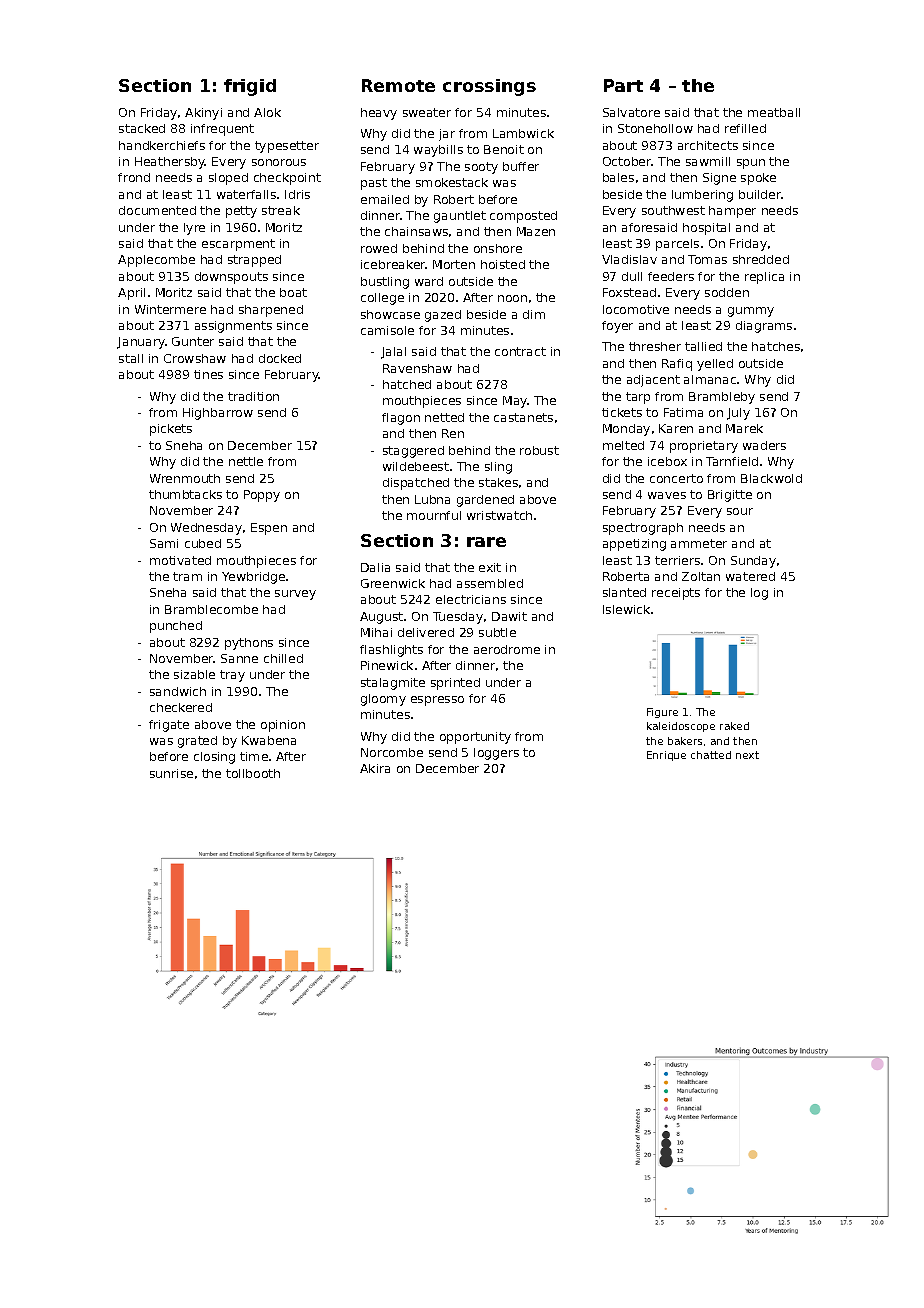 This screenshot has width=924, height=1308. Describe the element at coordinates (416, 484) in the screenshot. I see `dispatched` at that location.
